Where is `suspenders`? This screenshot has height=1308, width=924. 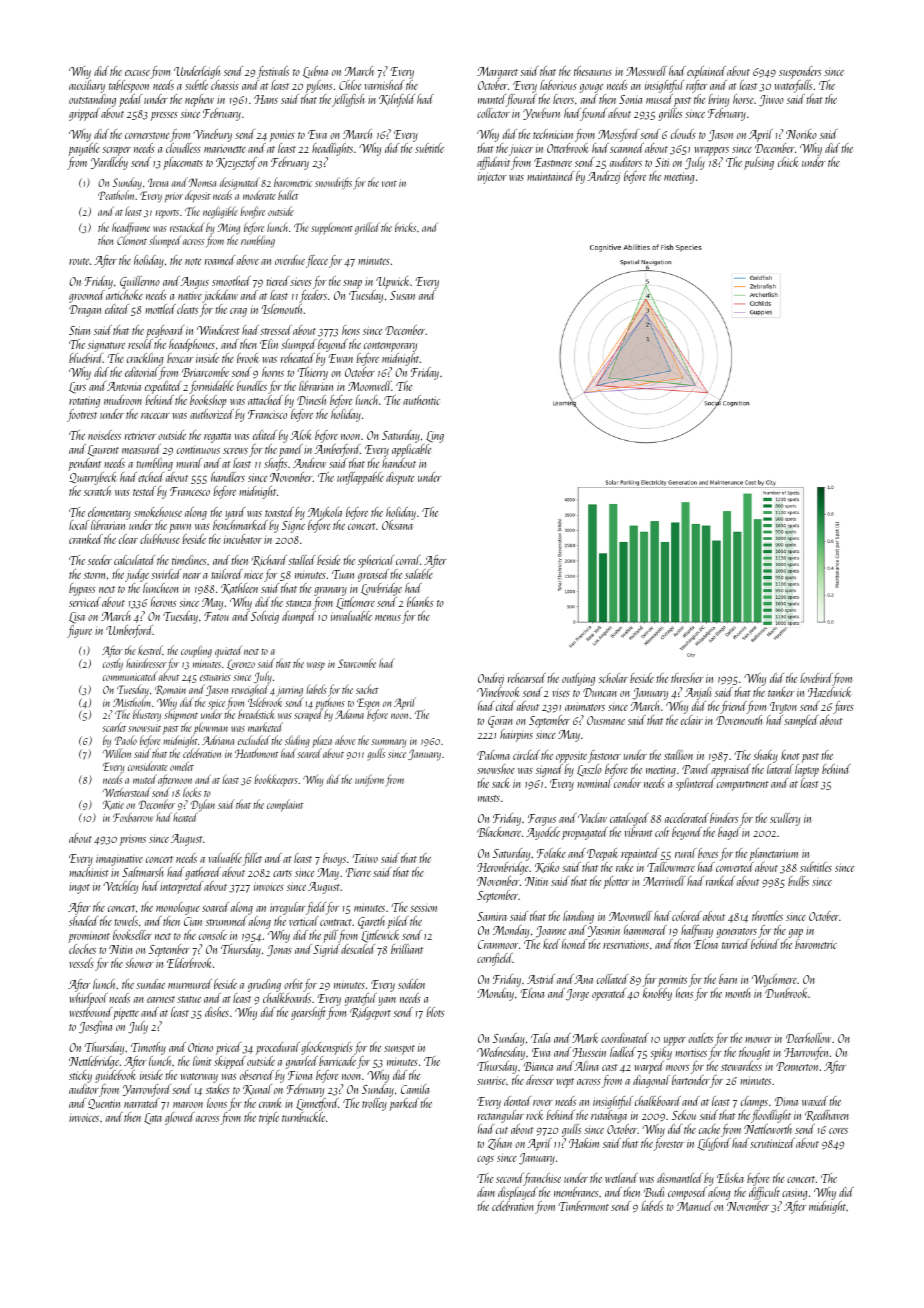
suspenders is located at coordinates (800, 72).
